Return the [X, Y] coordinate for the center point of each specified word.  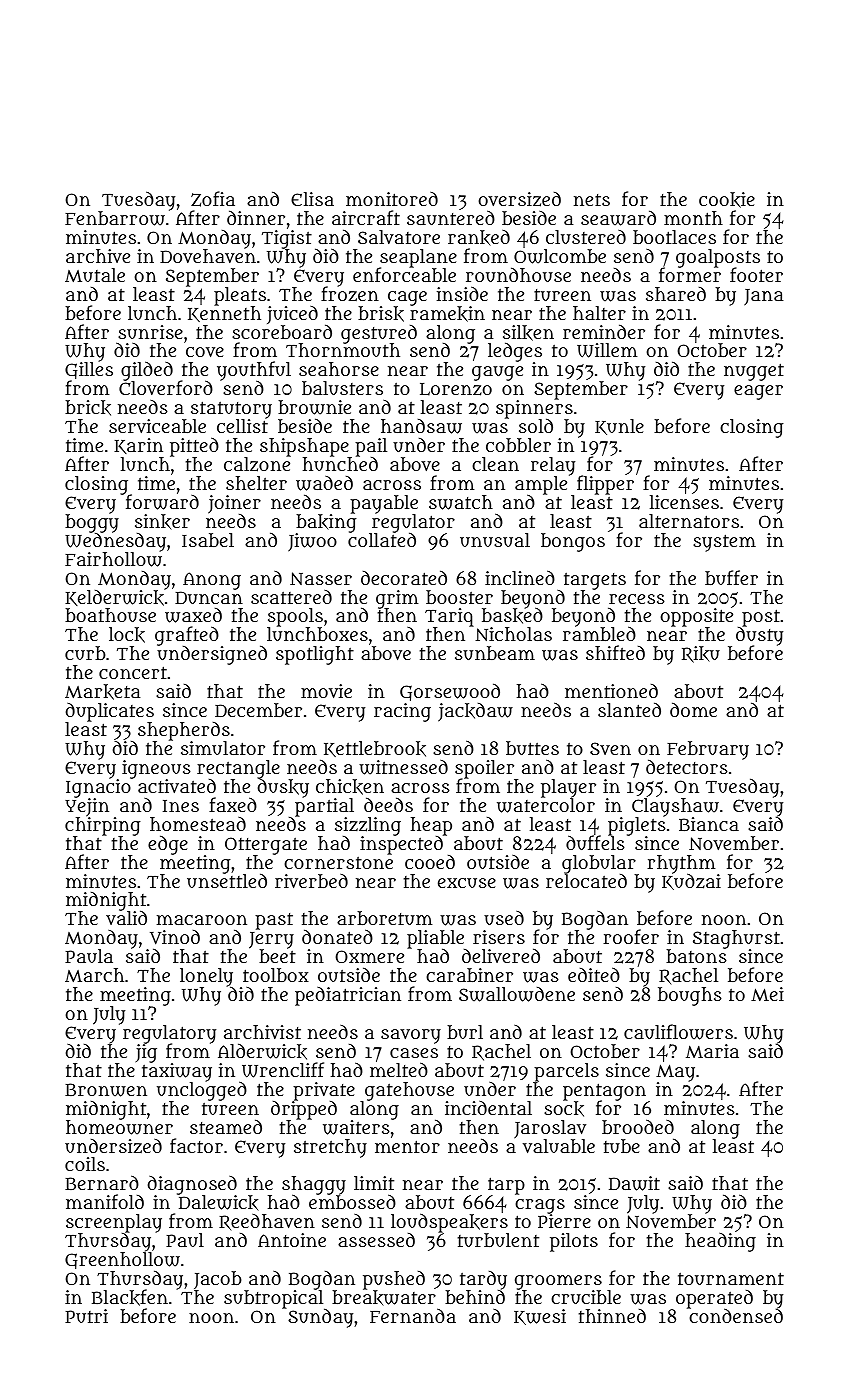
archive [98, 256]
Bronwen [106, 1090]
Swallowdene [517, 994]
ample [541, 485]
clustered [586, 237]
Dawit [634, 1183]
